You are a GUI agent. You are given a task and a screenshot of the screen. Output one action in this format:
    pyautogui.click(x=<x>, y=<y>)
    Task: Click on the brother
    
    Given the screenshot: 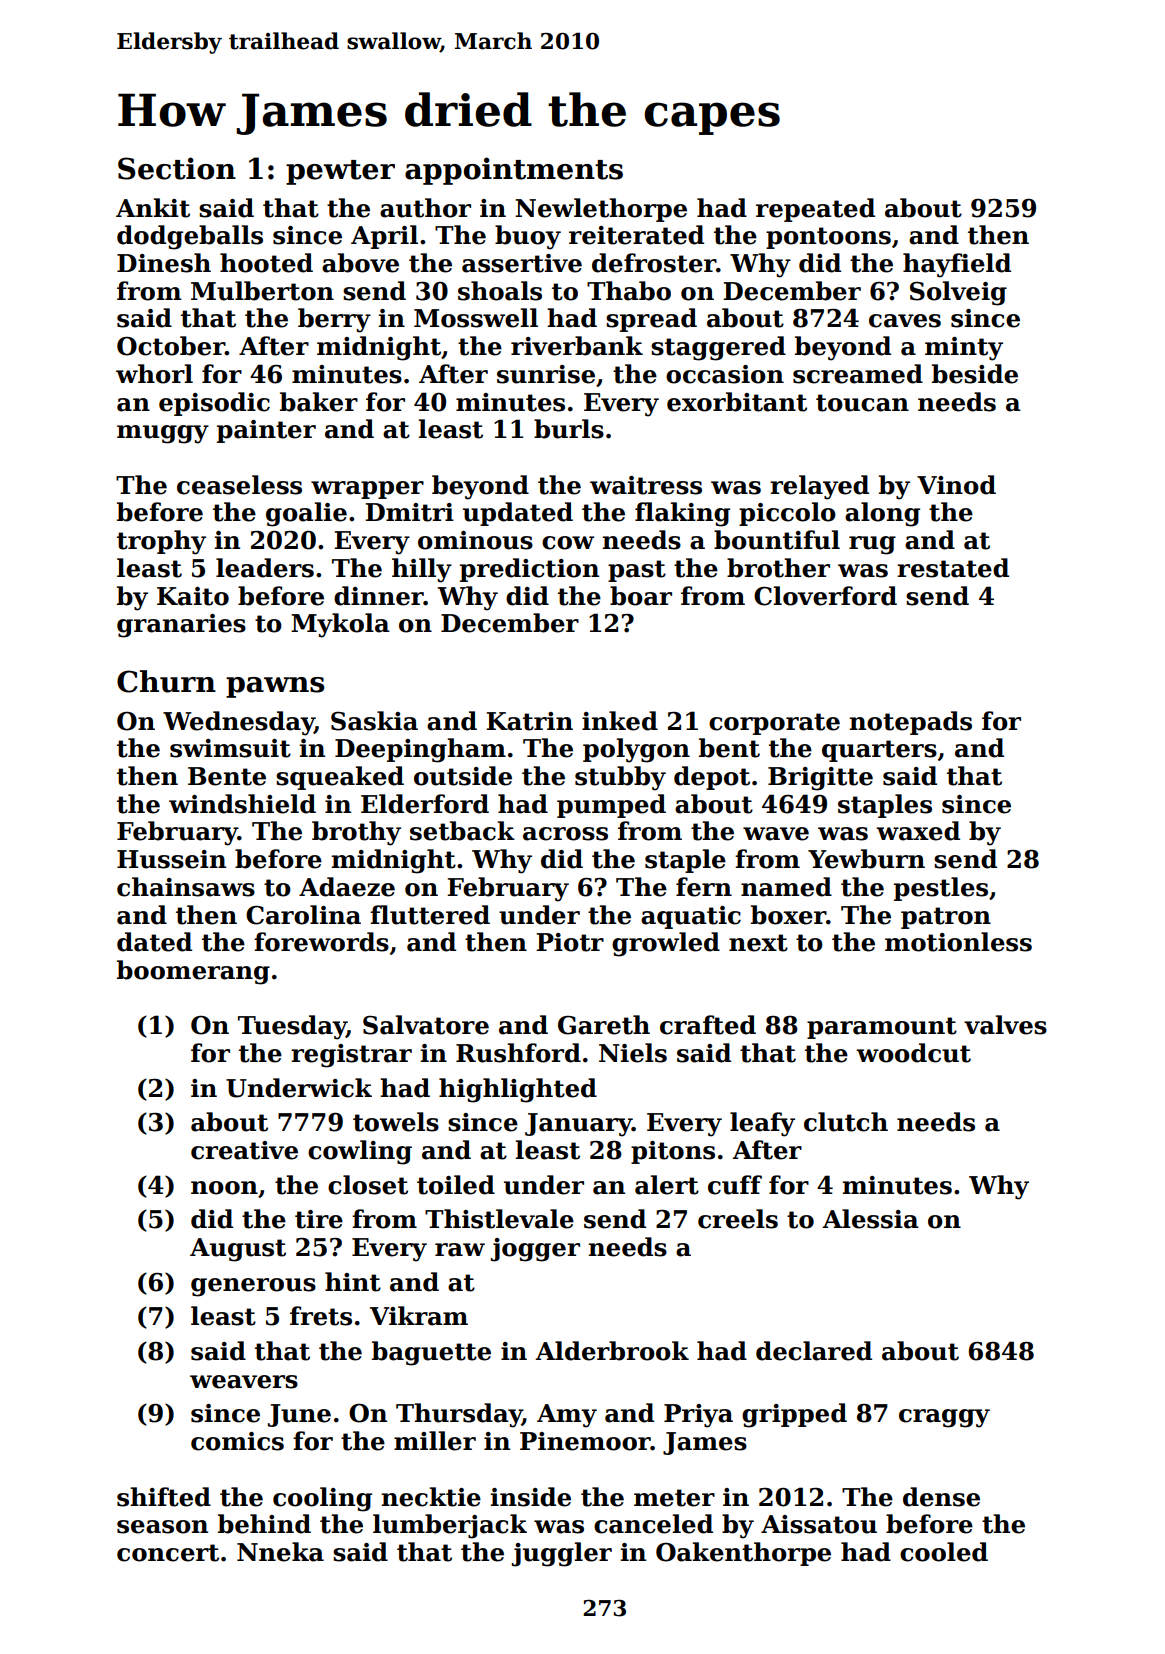 What is the action you would take?
    pyautogui.click(x=778, y=568)
